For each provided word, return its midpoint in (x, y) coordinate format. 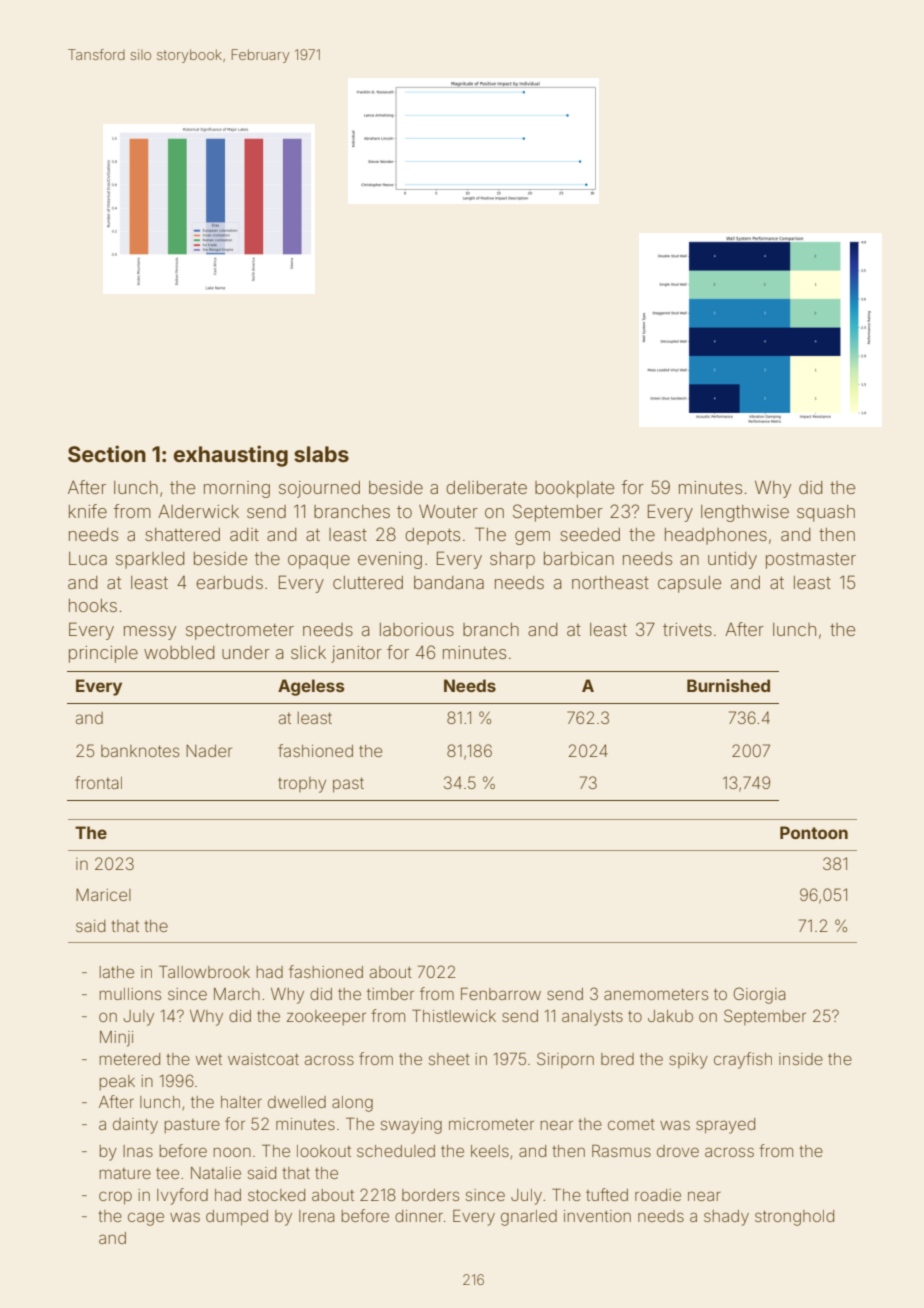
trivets (687, 629)
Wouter (448, 511)
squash (826, 513)
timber (390, 994)
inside (801, 1059)
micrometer (491, 1124)
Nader (209, 750)
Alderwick (198, 511)
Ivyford (182, 1196)
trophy (302, 785)
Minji (116, 1039)
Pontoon (814, 832)
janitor (356, 654)
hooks (93, 605)
